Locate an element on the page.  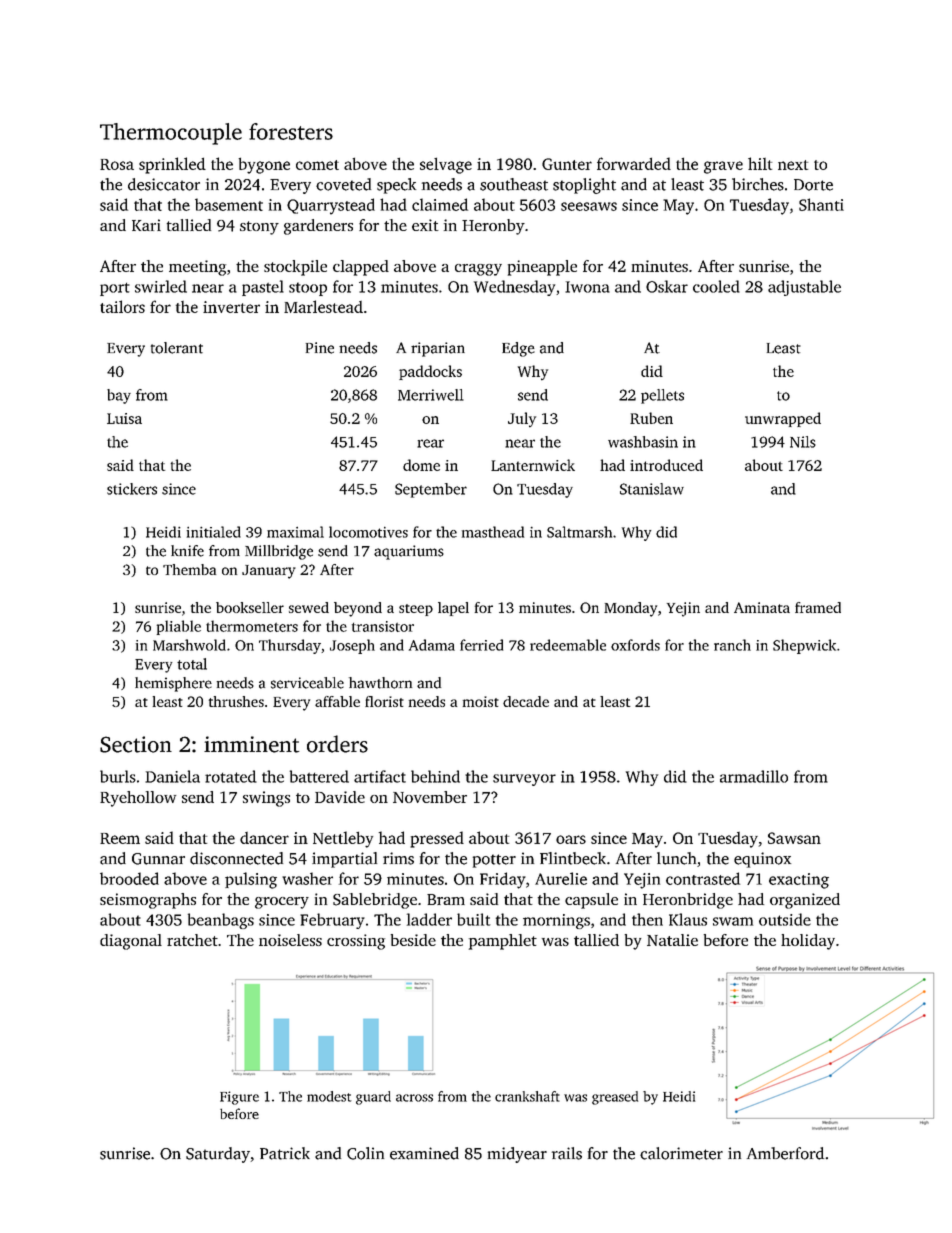
masthead is located at coordinates (493, 532).
